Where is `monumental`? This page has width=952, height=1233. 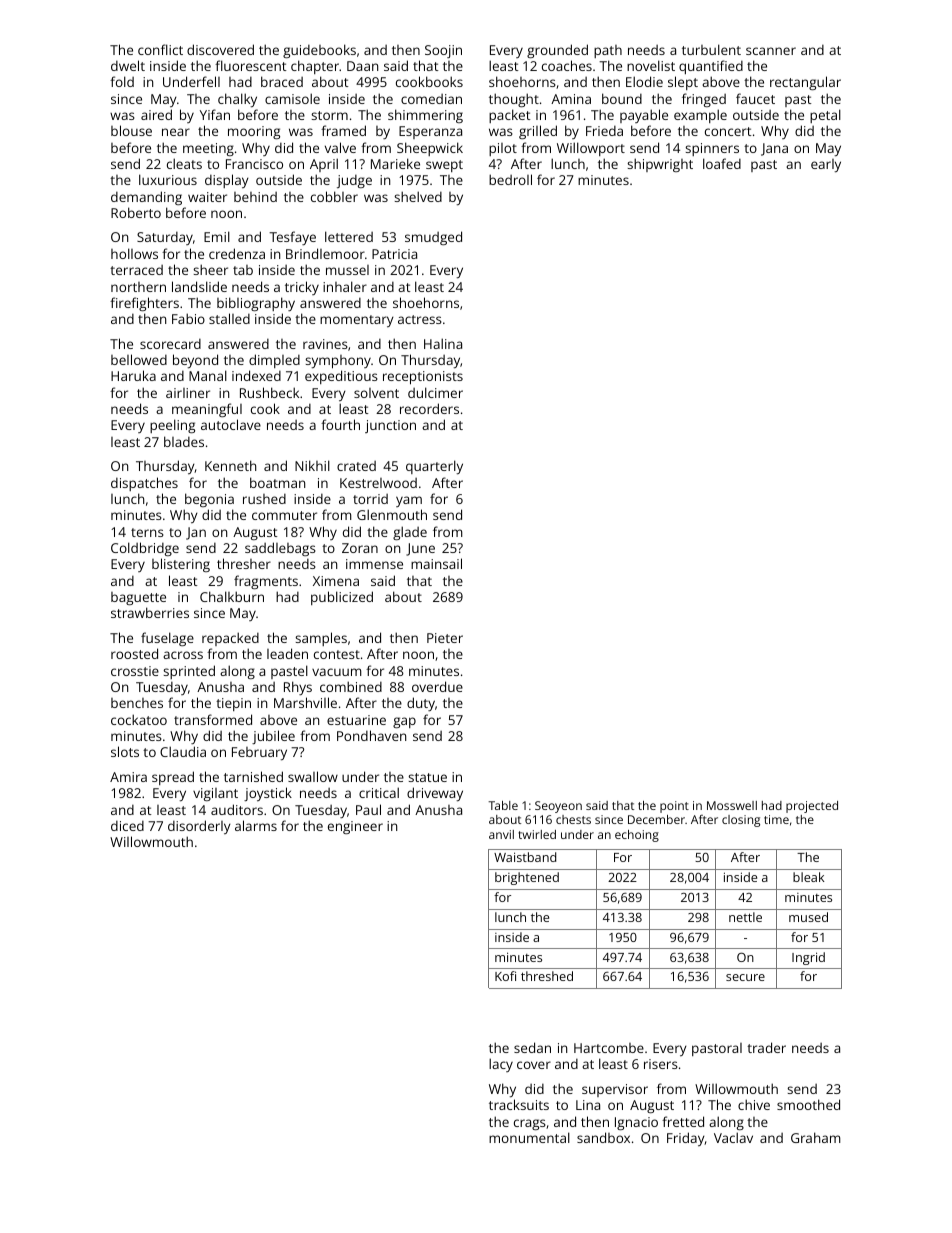 monumental is located at coordinates (529, 1137).
